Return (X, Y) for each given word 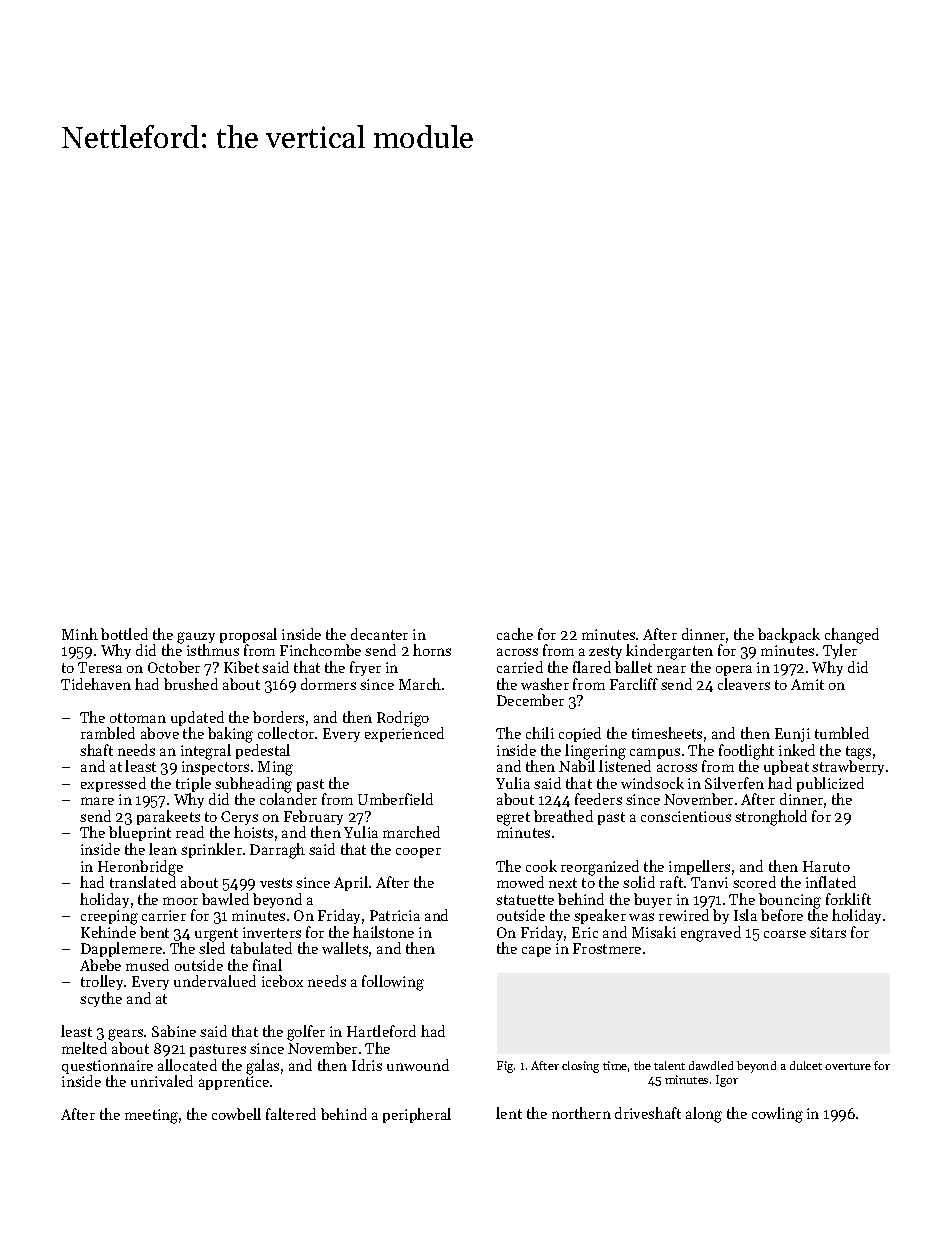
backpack (789, 635)
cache (515, 634)
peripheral (417, 1115)
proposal (248, 635)
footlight (746, 752)
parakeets (170, 818)
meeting (151, 1116)
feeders (598, 799)
